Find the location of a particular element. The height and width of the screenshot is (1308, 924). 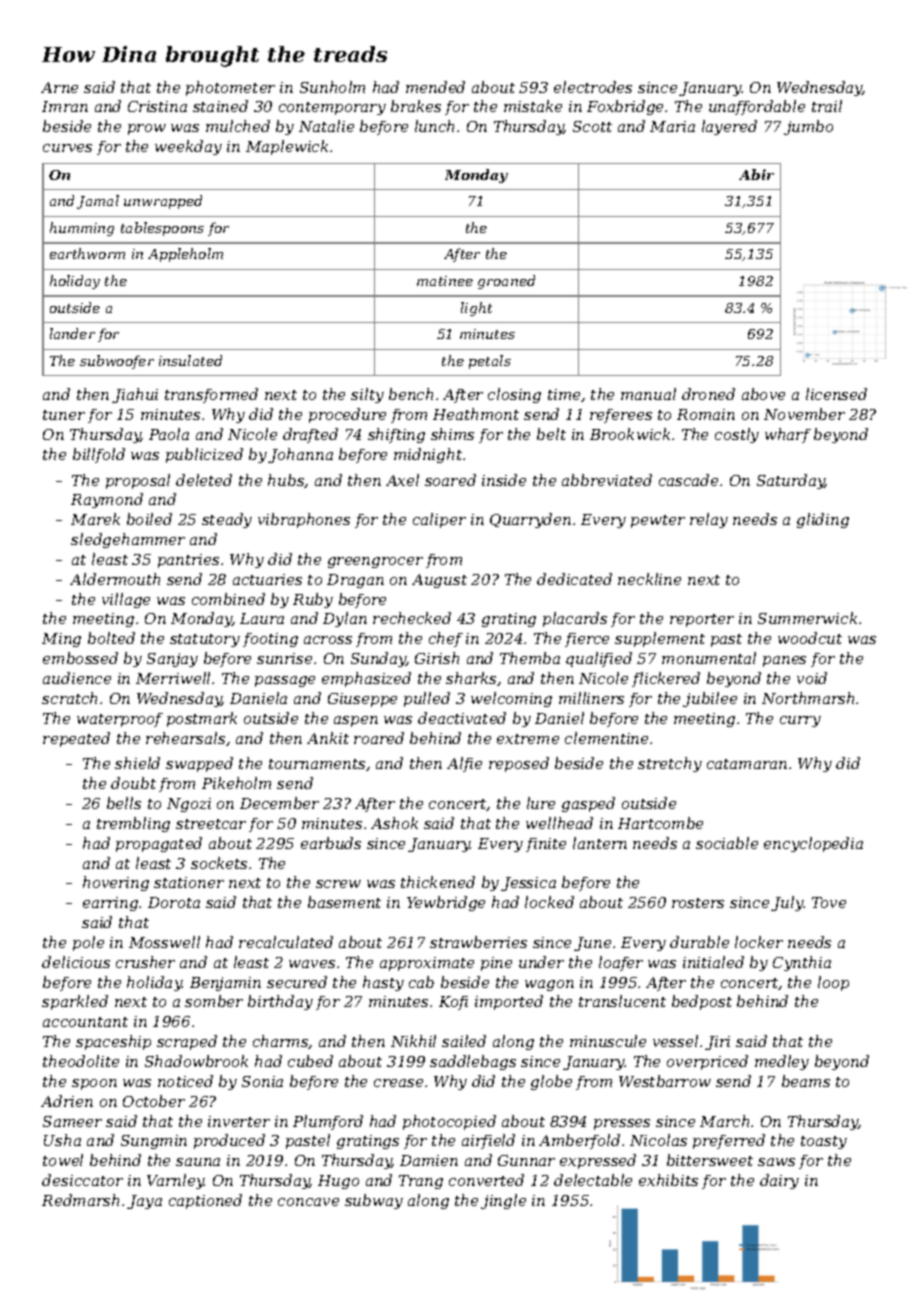

Foxbridge is located at coordinates (625, 107).
